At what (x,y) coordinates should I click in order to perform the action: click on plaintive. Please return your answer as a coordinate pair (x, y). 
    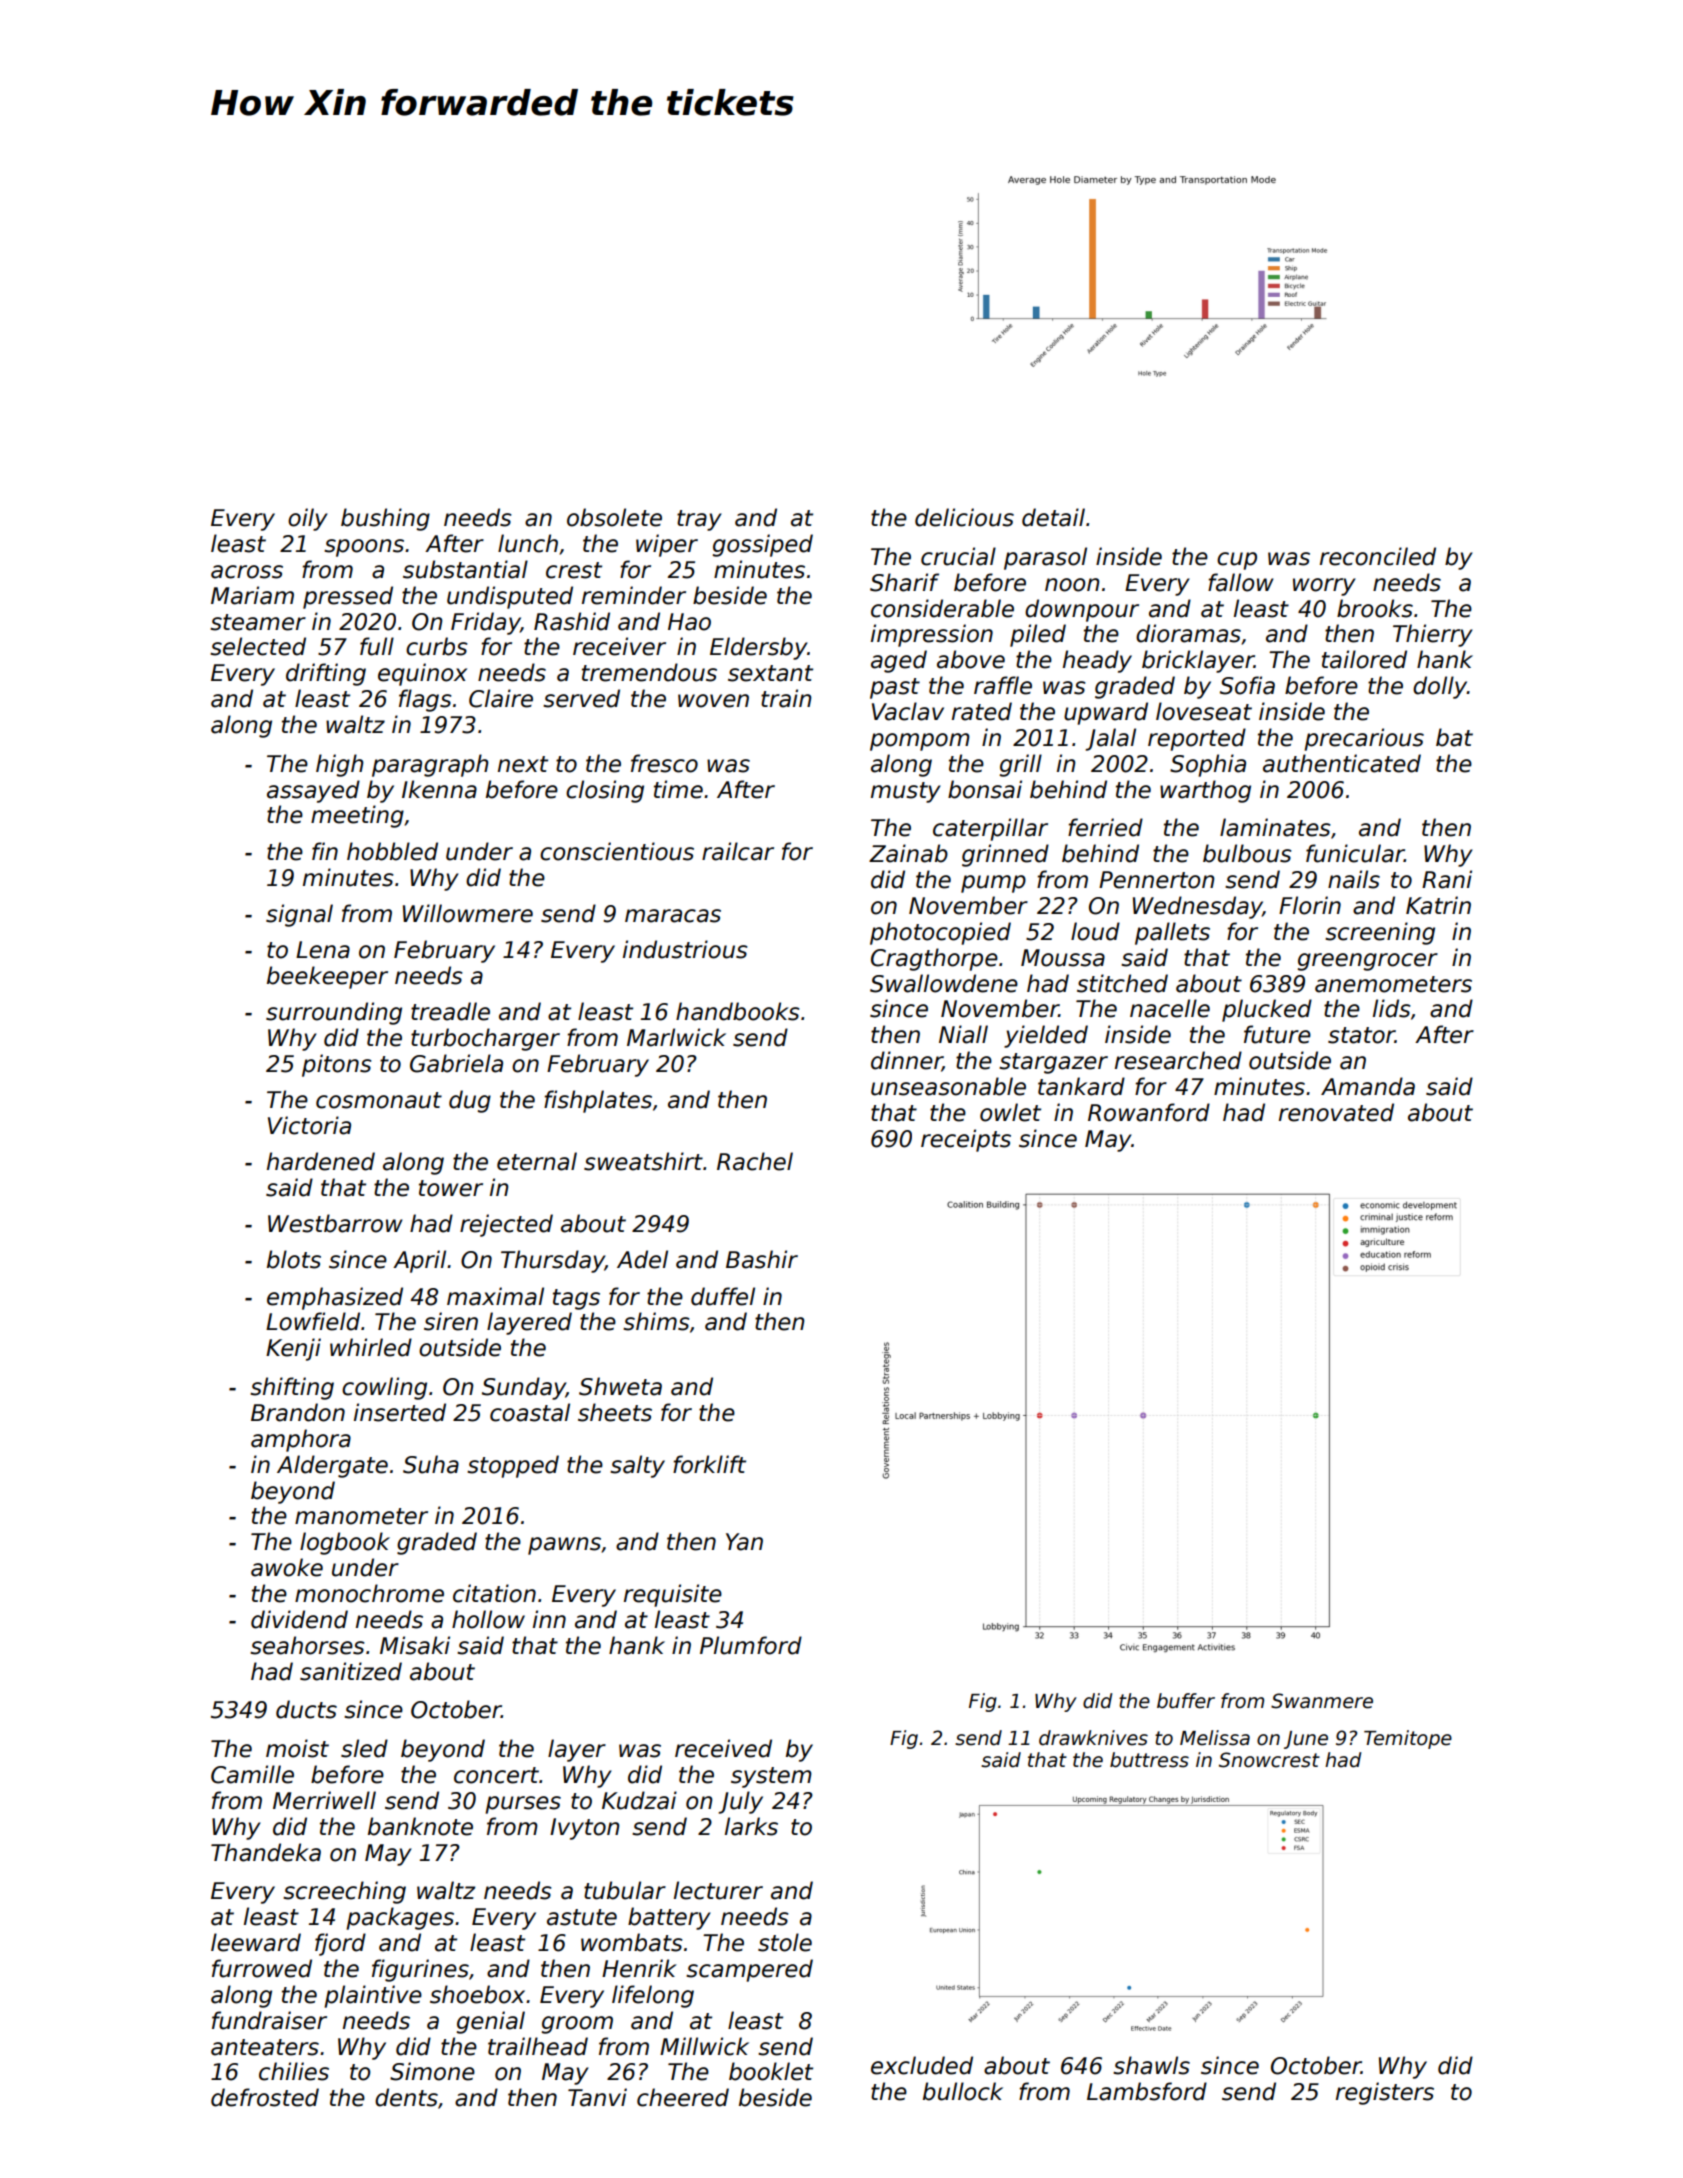
    Looking at the image, I should click on (373, 1996).
